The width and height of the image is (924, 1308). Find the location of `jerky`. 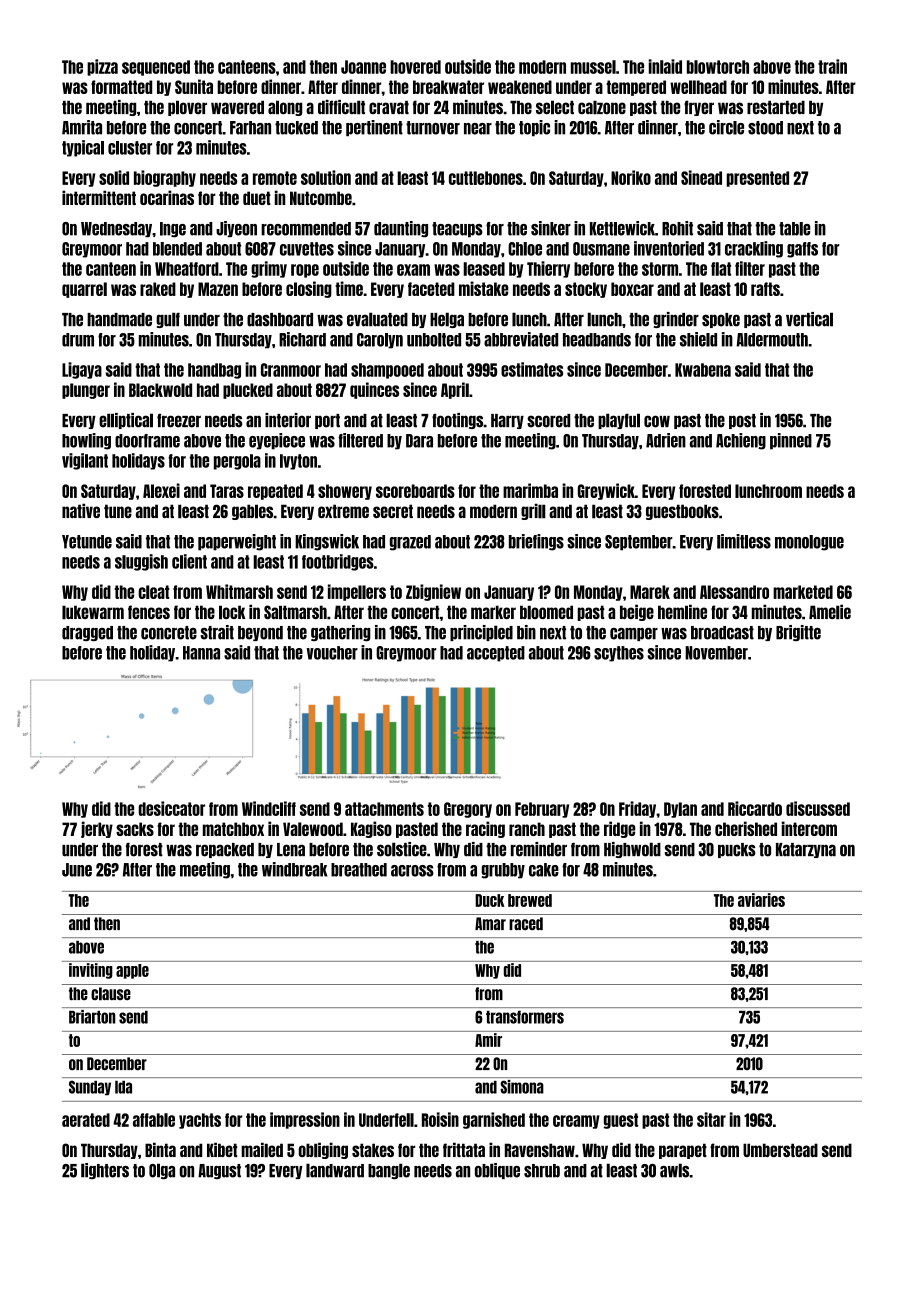

jerky is located at coordinates (97, 829).
